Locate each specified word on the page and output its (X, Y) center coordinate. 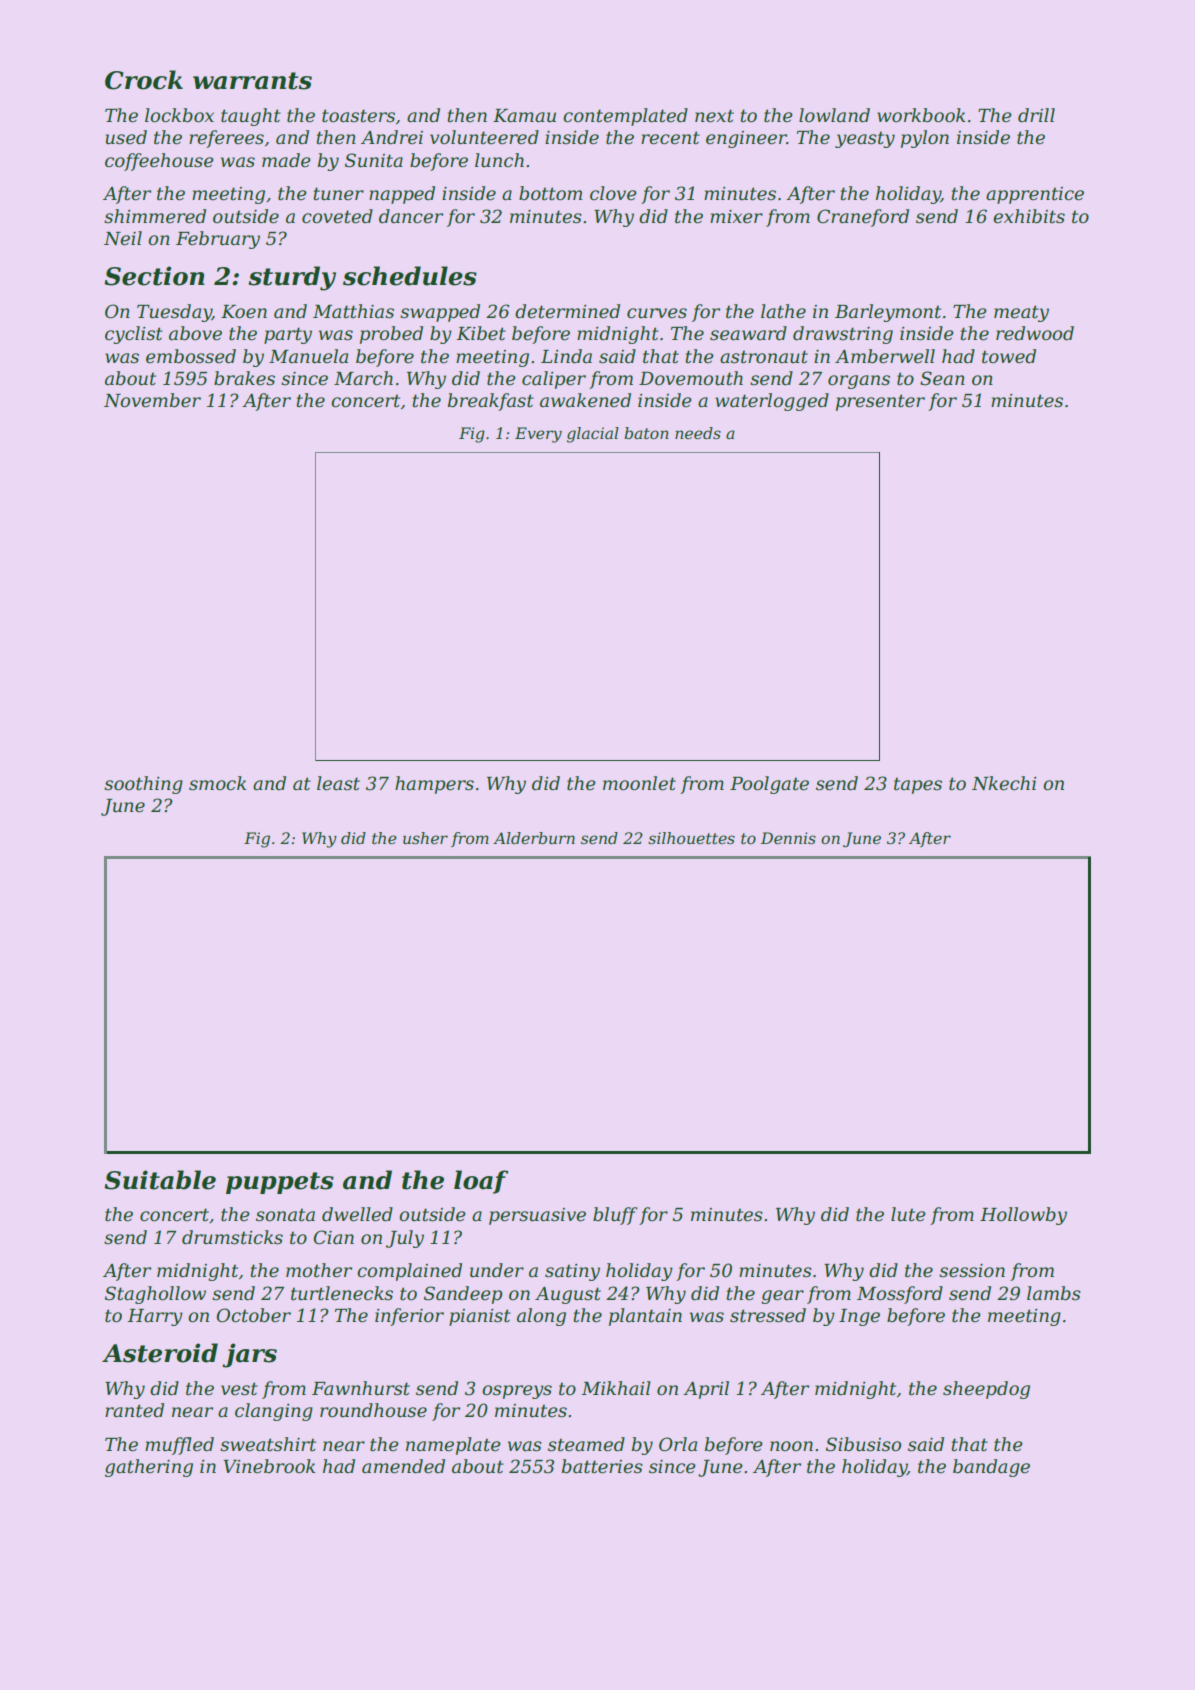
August (568, 1295)
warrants (252, 81)
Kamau (524, 115)
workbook (921, 115)
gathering (149, 1468)
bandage (991, 1468)
